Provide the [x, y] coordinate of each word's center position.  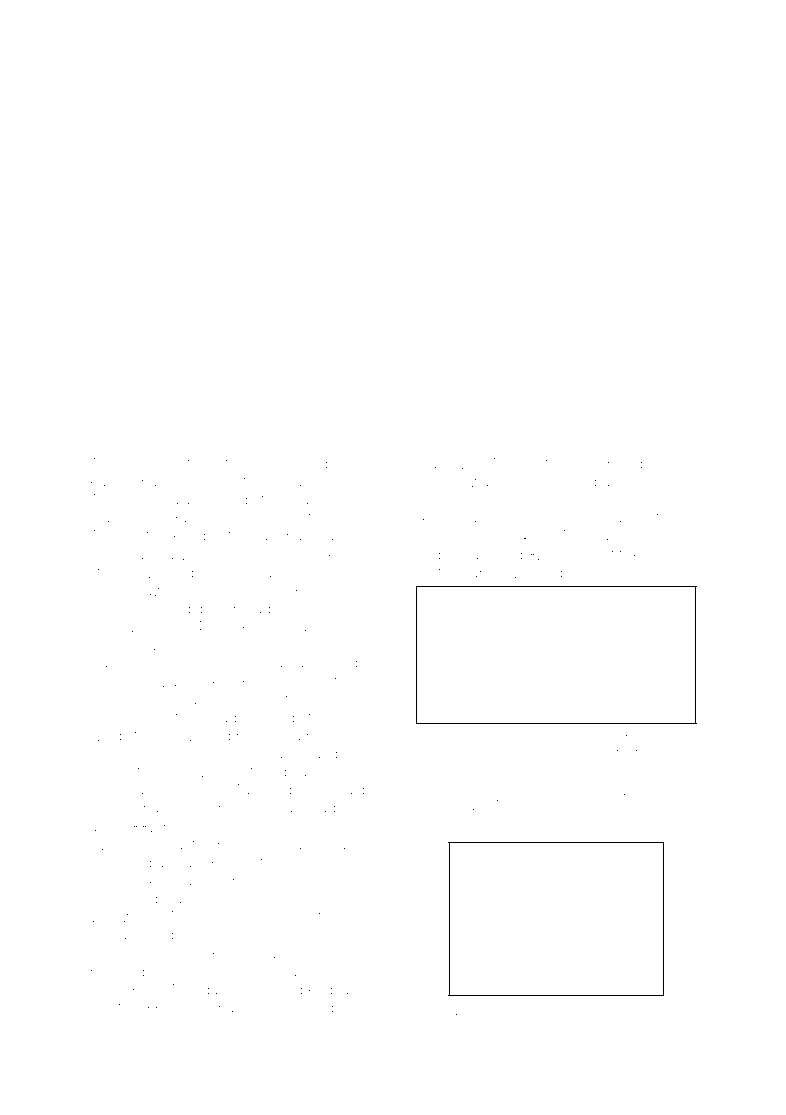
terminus [649, 738]
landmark [146, 699]
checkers [238, 626]
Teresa [278, 735]
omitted [114, 1008]
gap [647, 814]
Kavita [109, 481]
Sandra [586, 481]
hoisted [330, 681]
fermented [124, 898]
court [542, 738]
